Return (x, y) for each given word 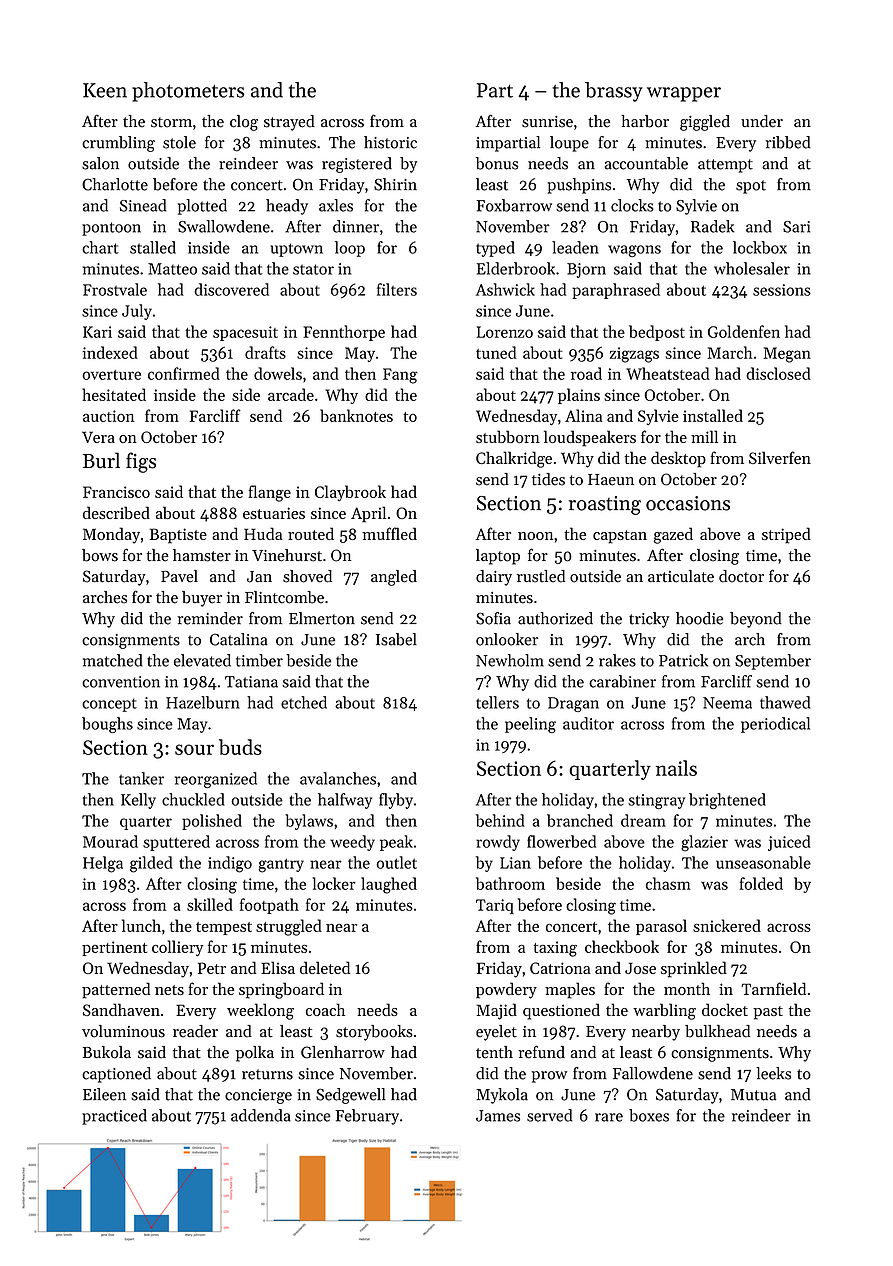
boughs (107, 725)
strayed (289, 123)
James (498, 1116)
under (762, 121)
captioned (116, 1075)
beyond (756, 620)
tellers (497, 702)
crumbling (118, 144)
